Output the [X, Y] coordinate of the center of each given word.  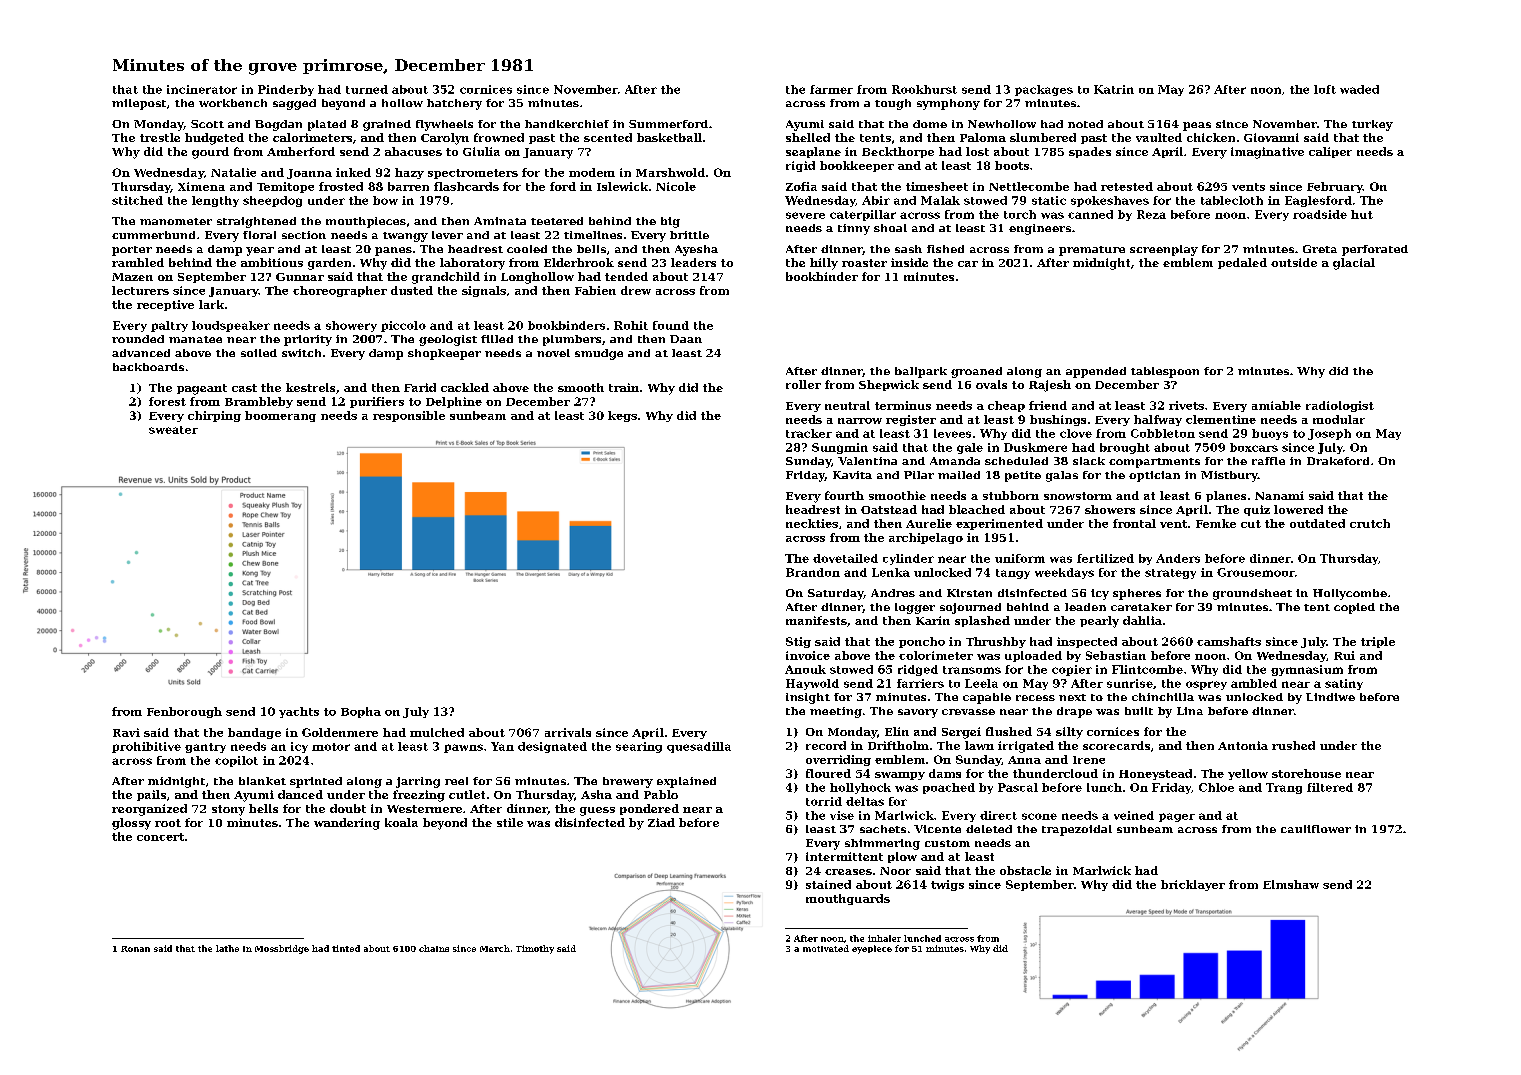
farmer [831, 89]
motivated [826, 948]
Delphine [454, 402]
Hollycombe [1350, 594]
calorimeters [312, 137]
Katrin [1114, 89]
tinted [346, 948]
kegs [622, 416]
